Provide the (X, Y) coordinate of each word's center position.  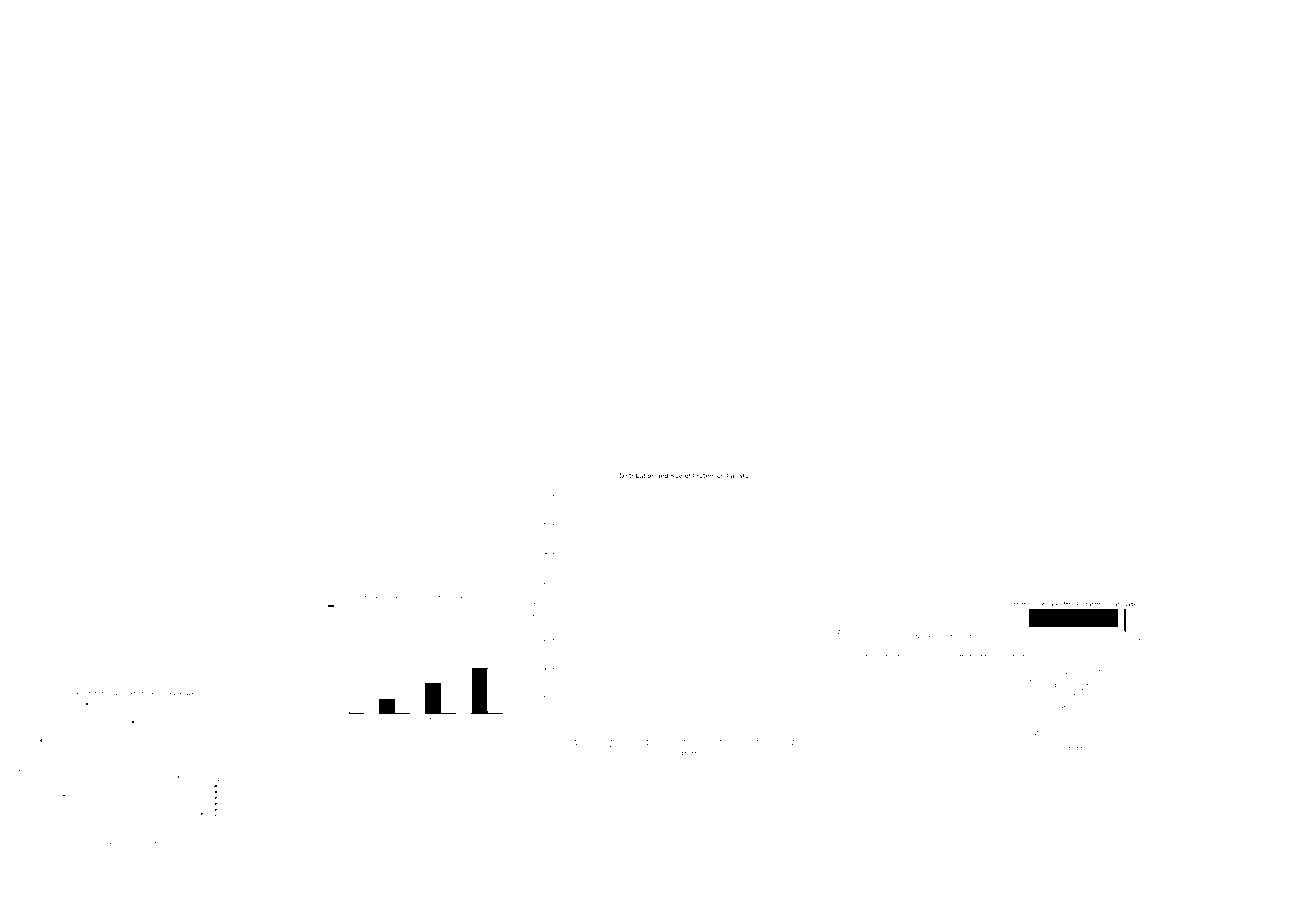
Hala (639, 245)
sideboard (1107, 392)
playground (673, 136)
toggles (1058, 234)
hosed (491, 416)
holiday (104, 368)
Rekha (355, 428)
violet (1181, 147)
